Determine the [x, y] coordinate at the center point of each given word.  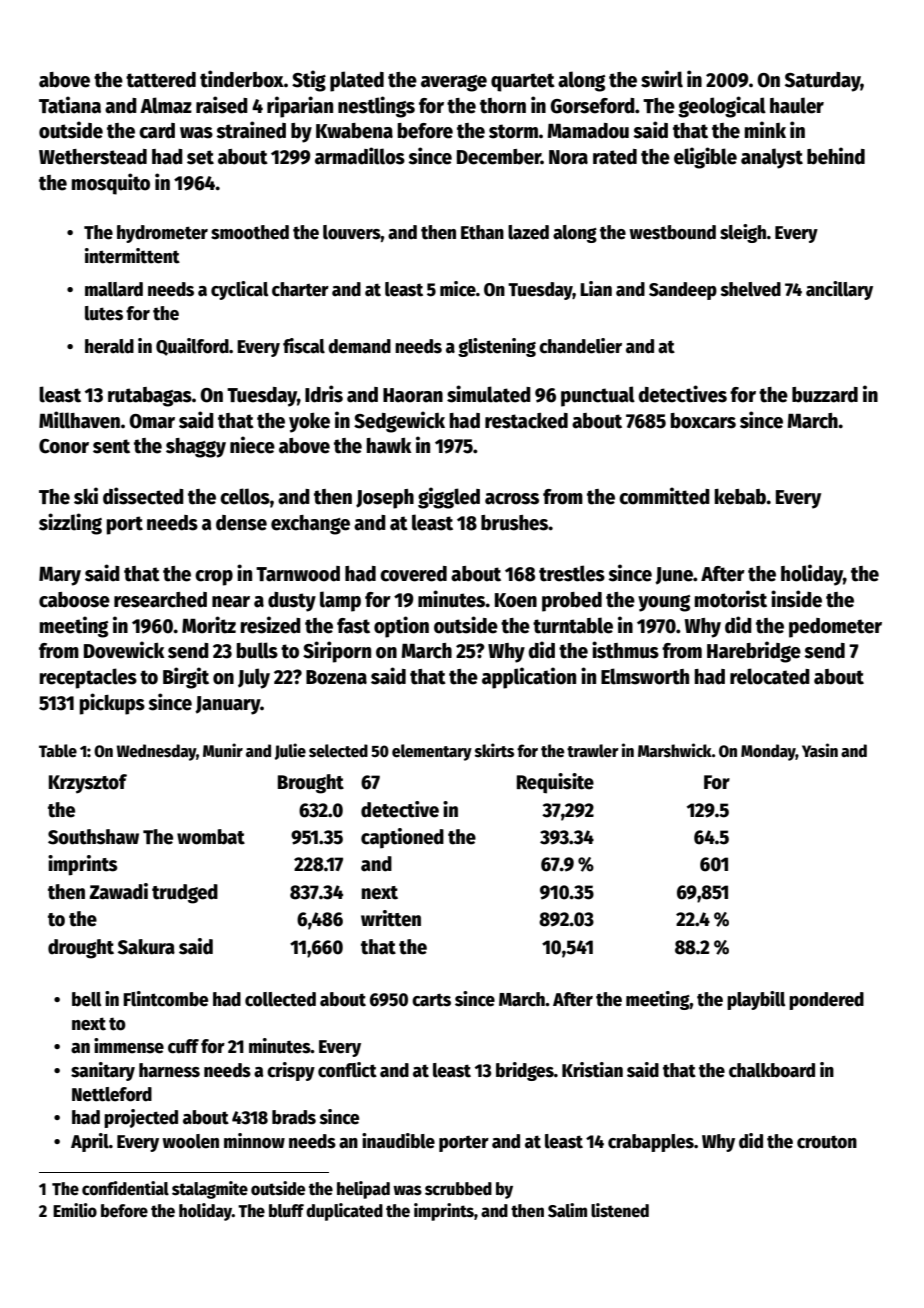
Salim [567, 1210]
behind [836, 156]
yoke [309, 423]
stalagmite [210, 1190]
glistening [497, 347]
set [200, 157]
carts [431, 1000]
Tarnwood [298, 574]
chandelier [580, 346]
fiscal [304, 346]
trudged [185, 894]
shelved [751, 289]
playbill [756, 1000]
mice [458, 289]
